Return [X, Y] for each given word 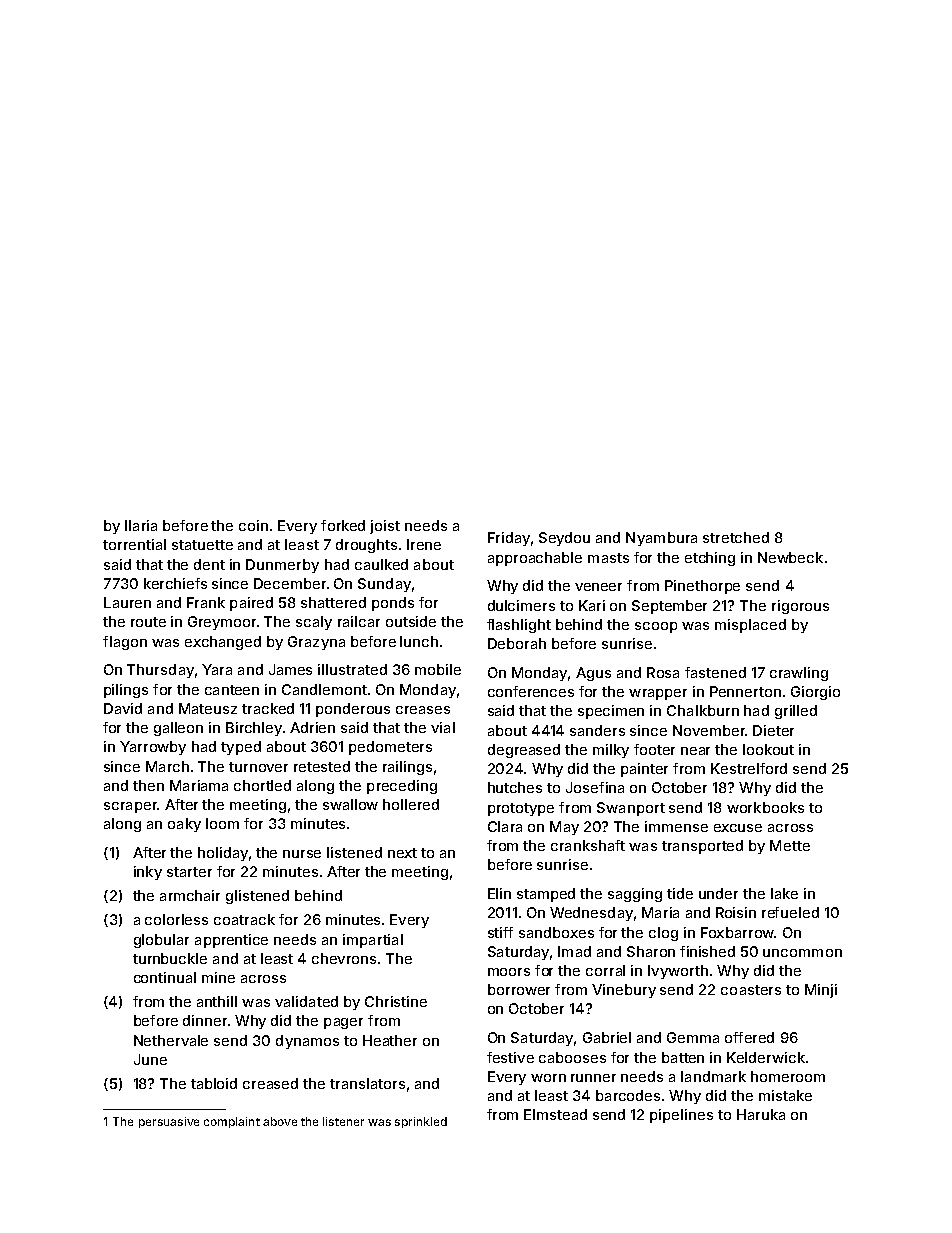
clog [663, 934]
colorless [176, 919]
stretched [736, 537]
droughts [366, 546]
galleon [178, 729]
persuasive [169, 1122]
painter [644, 770]
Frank [206, 602]
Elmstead [555, 1114]
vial [443, 727]
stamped [546, 895]
